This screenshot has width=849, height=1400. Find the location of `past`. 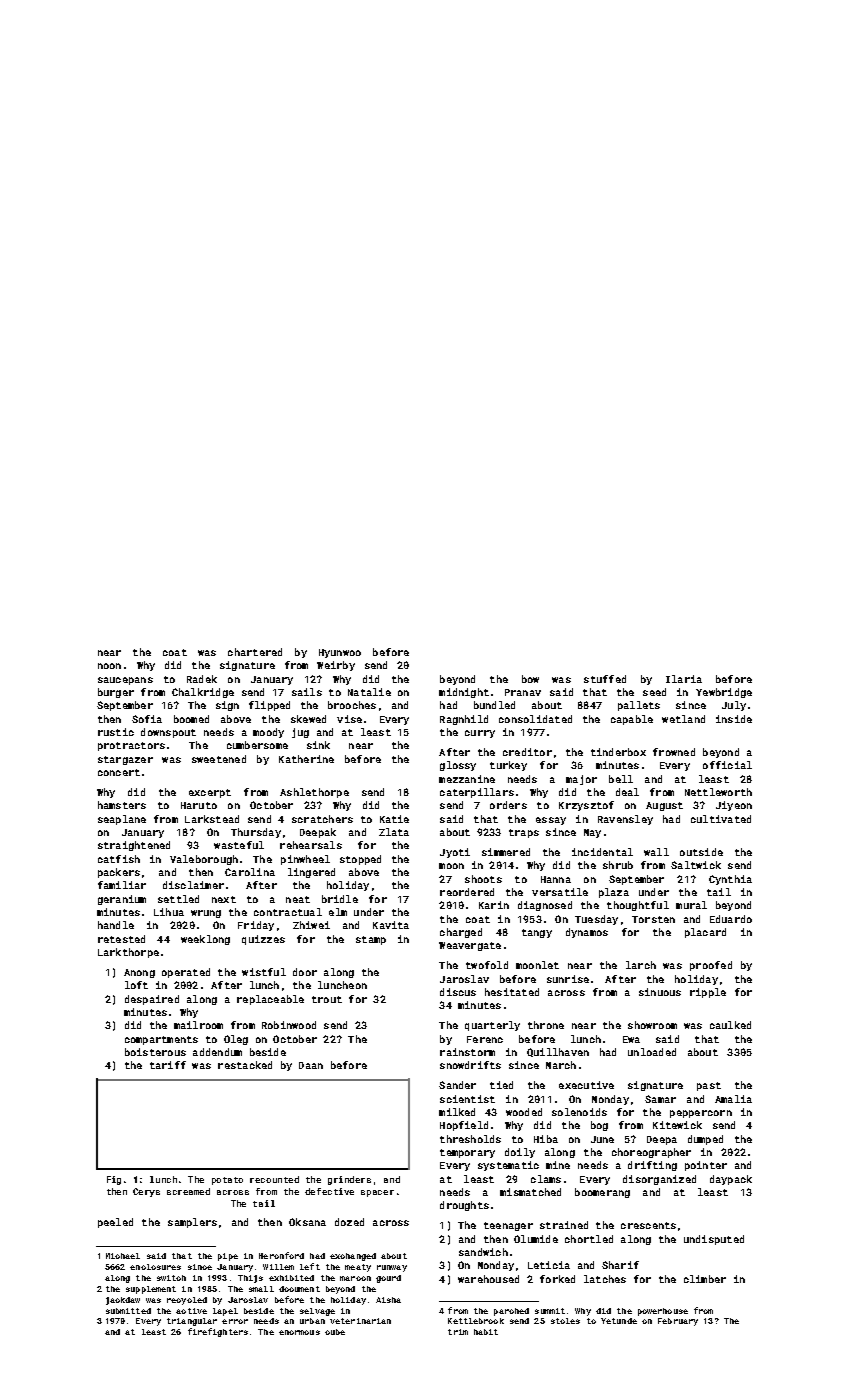

past is located at coordinates (709, 1086).
